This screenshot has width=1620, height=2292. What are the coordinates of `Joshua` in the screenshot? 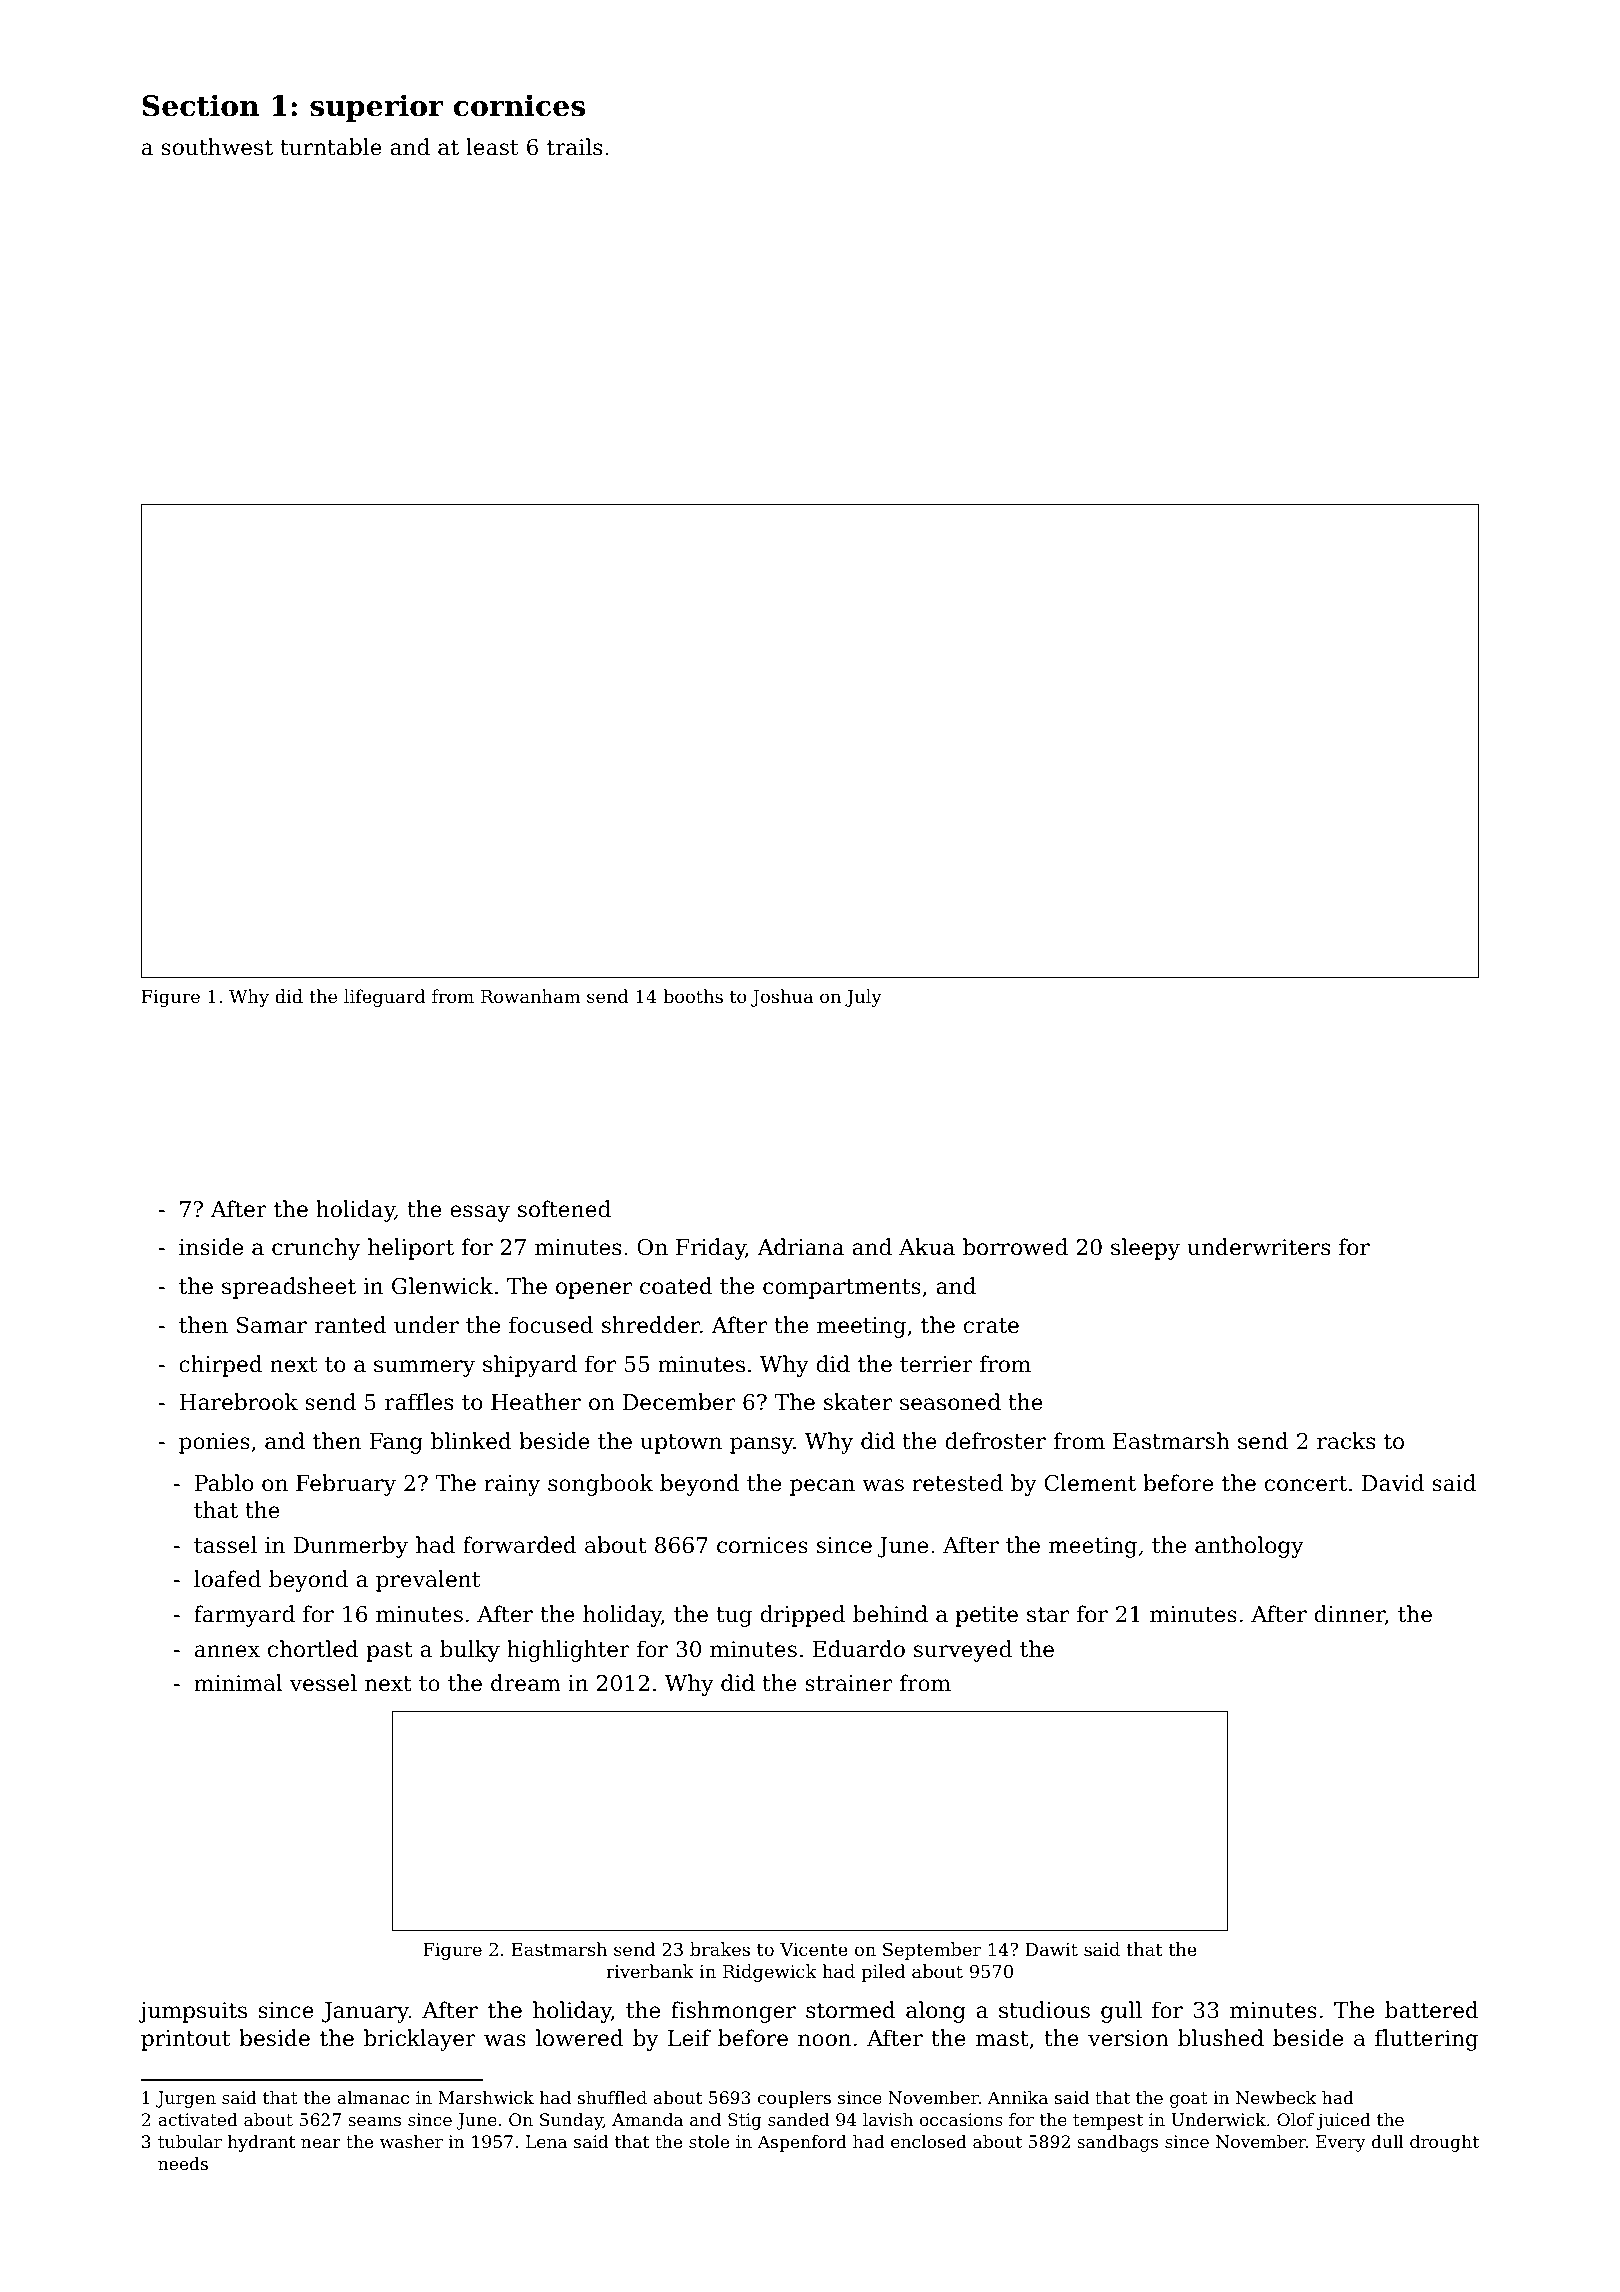 It's located at (782, 998).
